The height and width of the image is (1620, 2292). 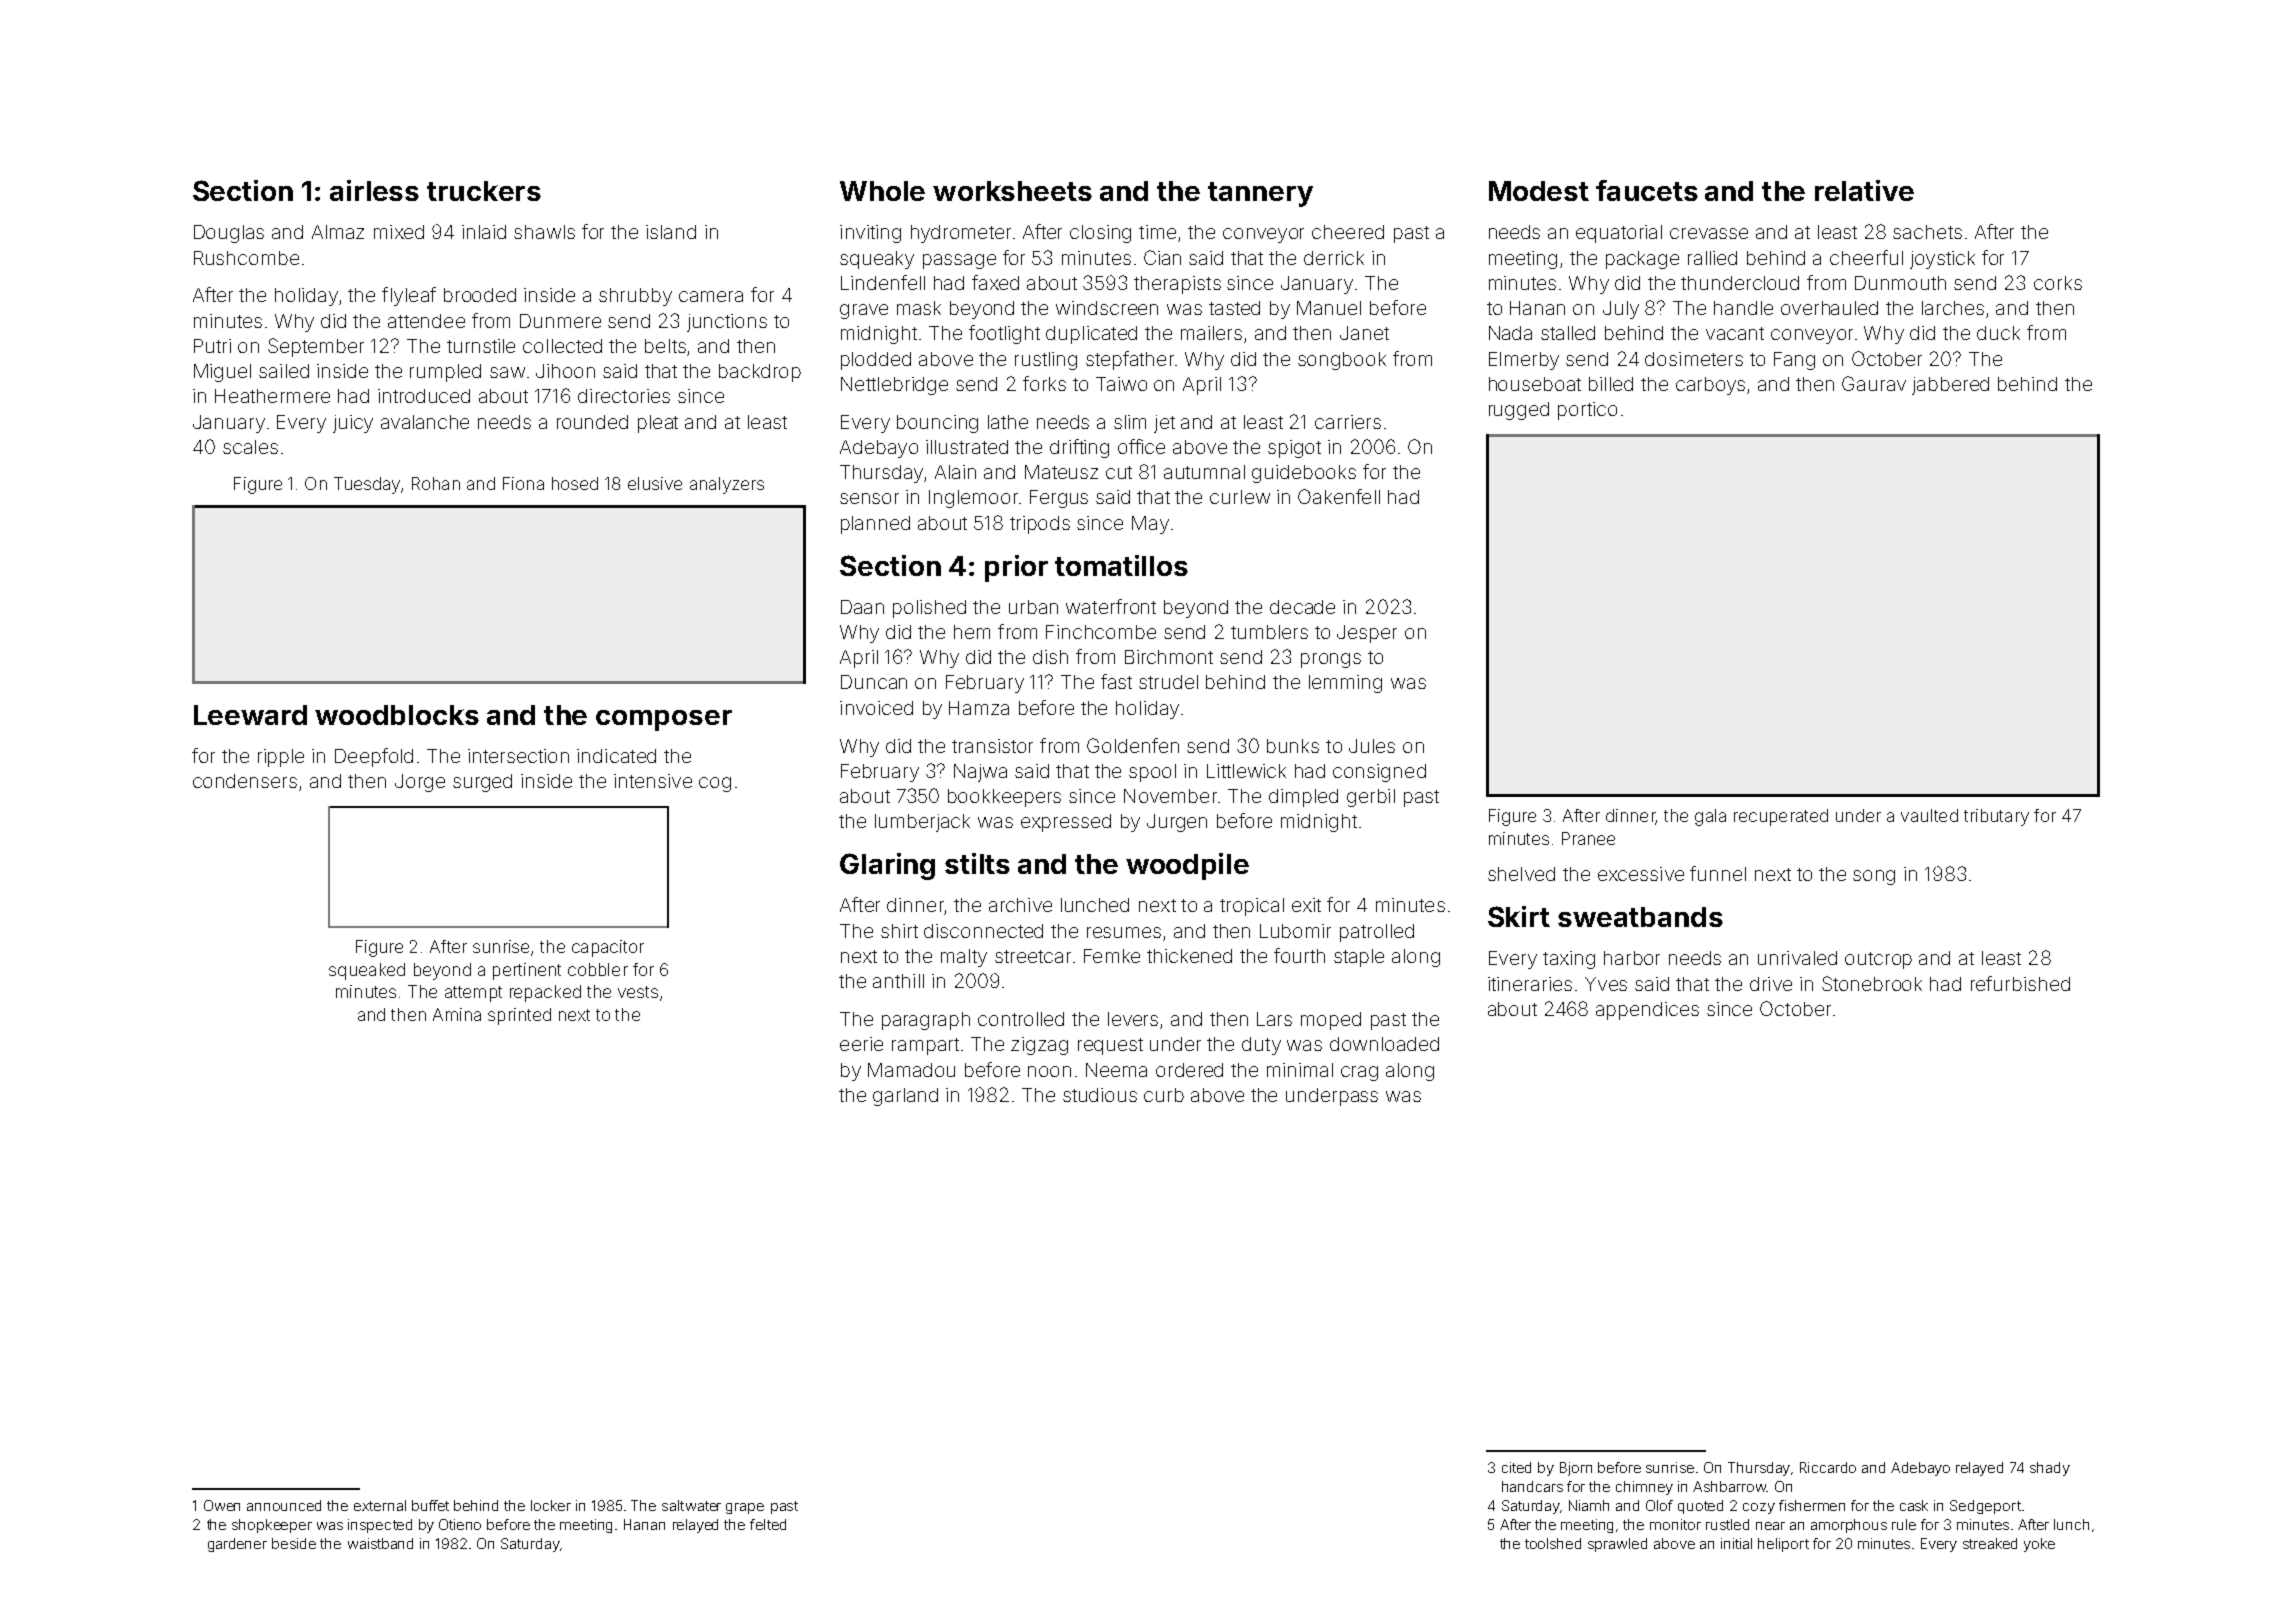 I want to click on Jorge, so click(x=420, y=783).
